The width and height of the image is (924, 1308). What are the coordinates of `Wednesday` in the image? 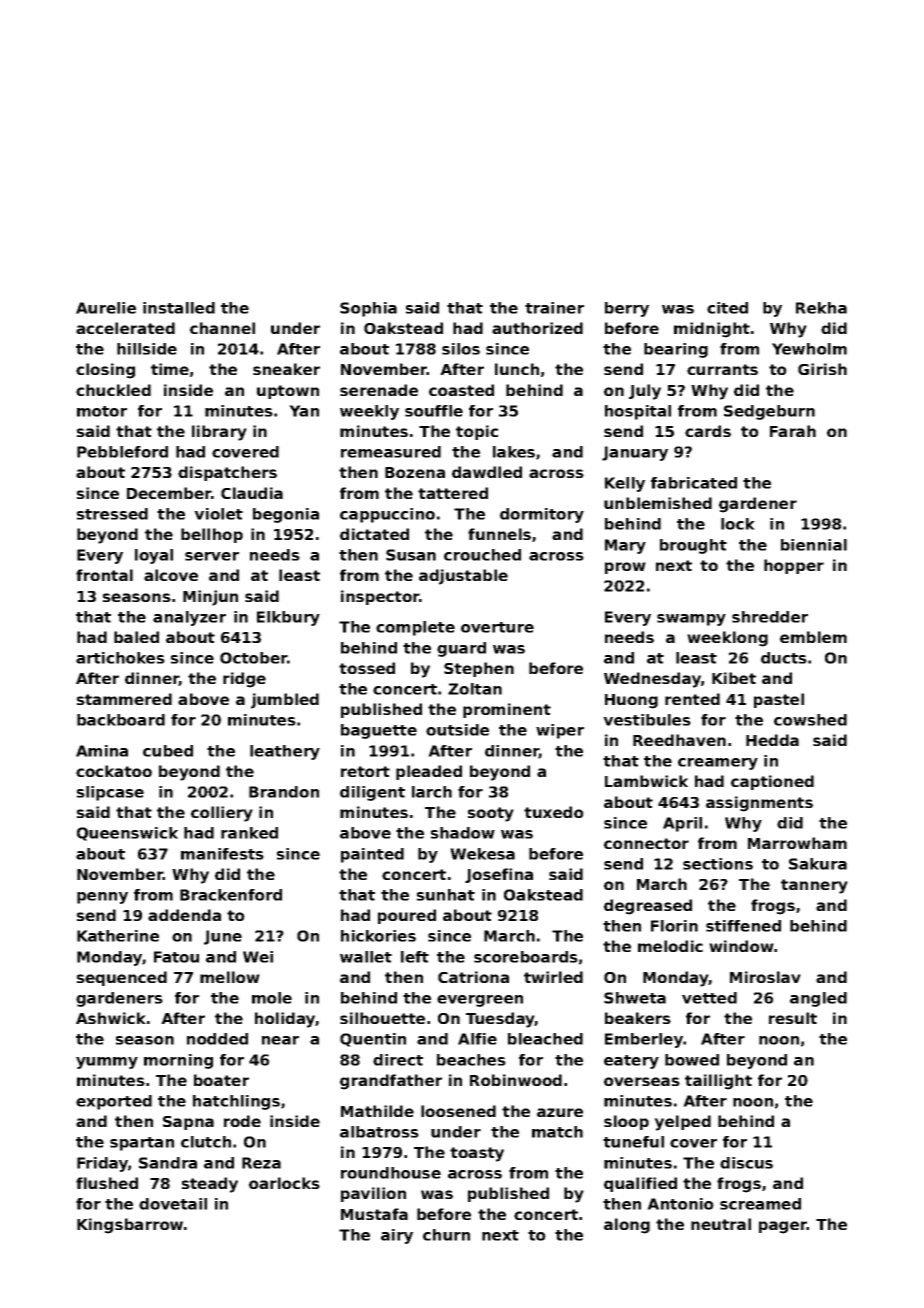 It's located at (652, 680).
